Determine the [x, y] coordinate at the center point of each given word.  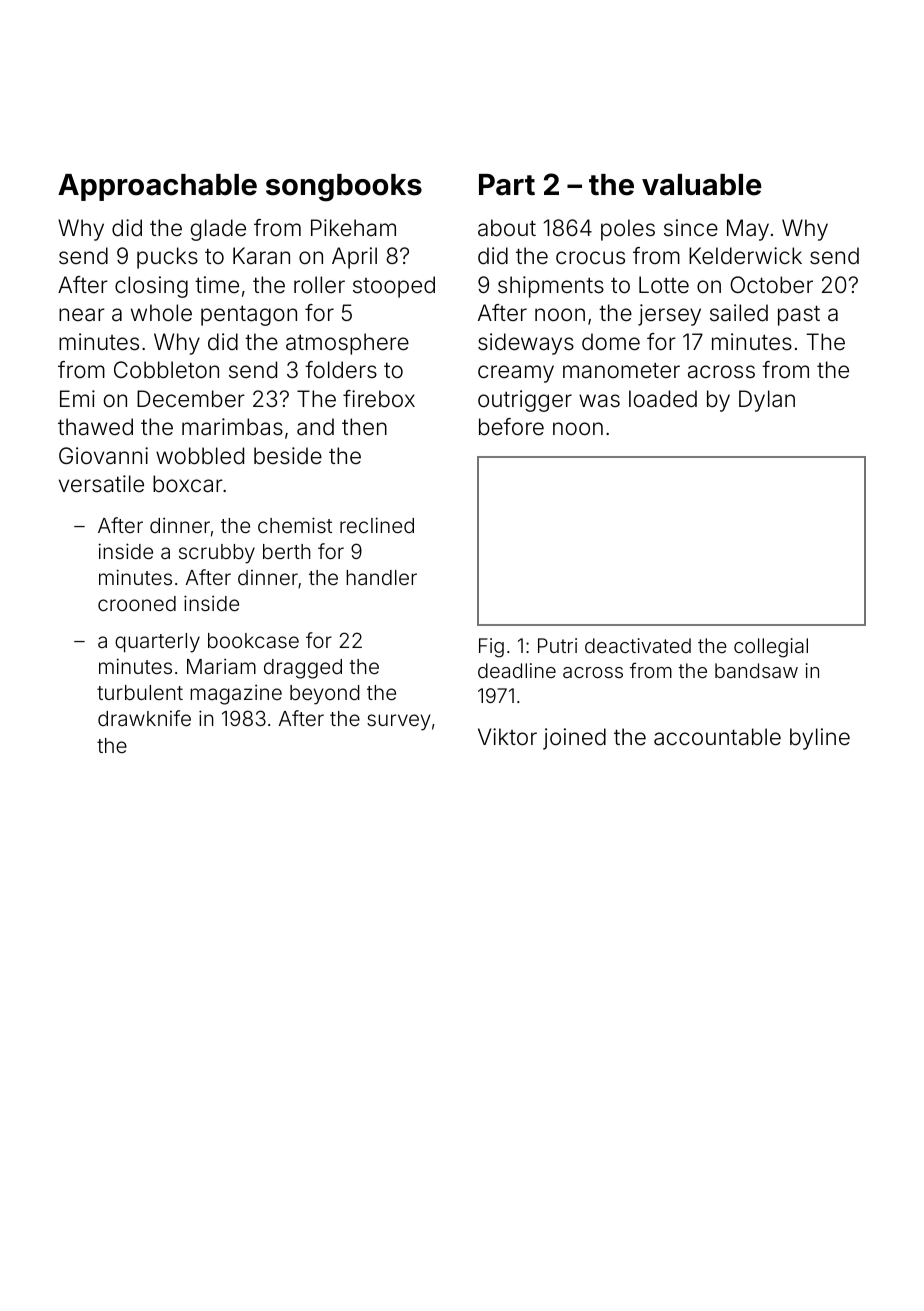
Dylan [767, 401]
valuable [702, 185]
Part [507, 185]
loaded [663, 399]
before [511, 427]
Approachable [157, 187]
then [364, 426]
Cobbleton [166, 370]
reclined [377, 525]
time [217, 284]
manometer [621, 370]
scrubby [217, 554]
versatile [101, 484]
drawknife [144, 718]
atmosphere [347, 344]
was [599, 401]
